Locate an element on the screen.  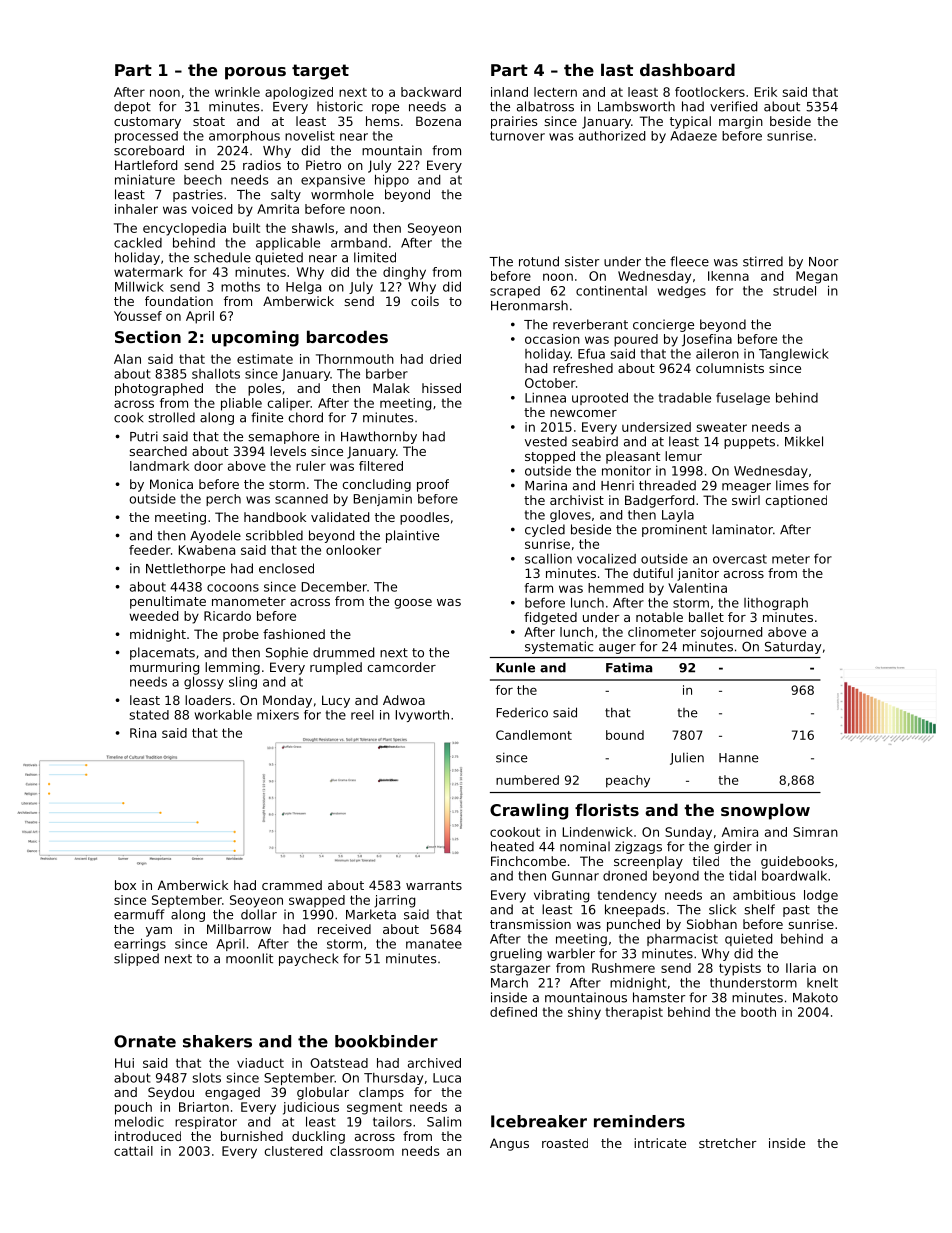
poodles is located at coordinates (424, 518).
